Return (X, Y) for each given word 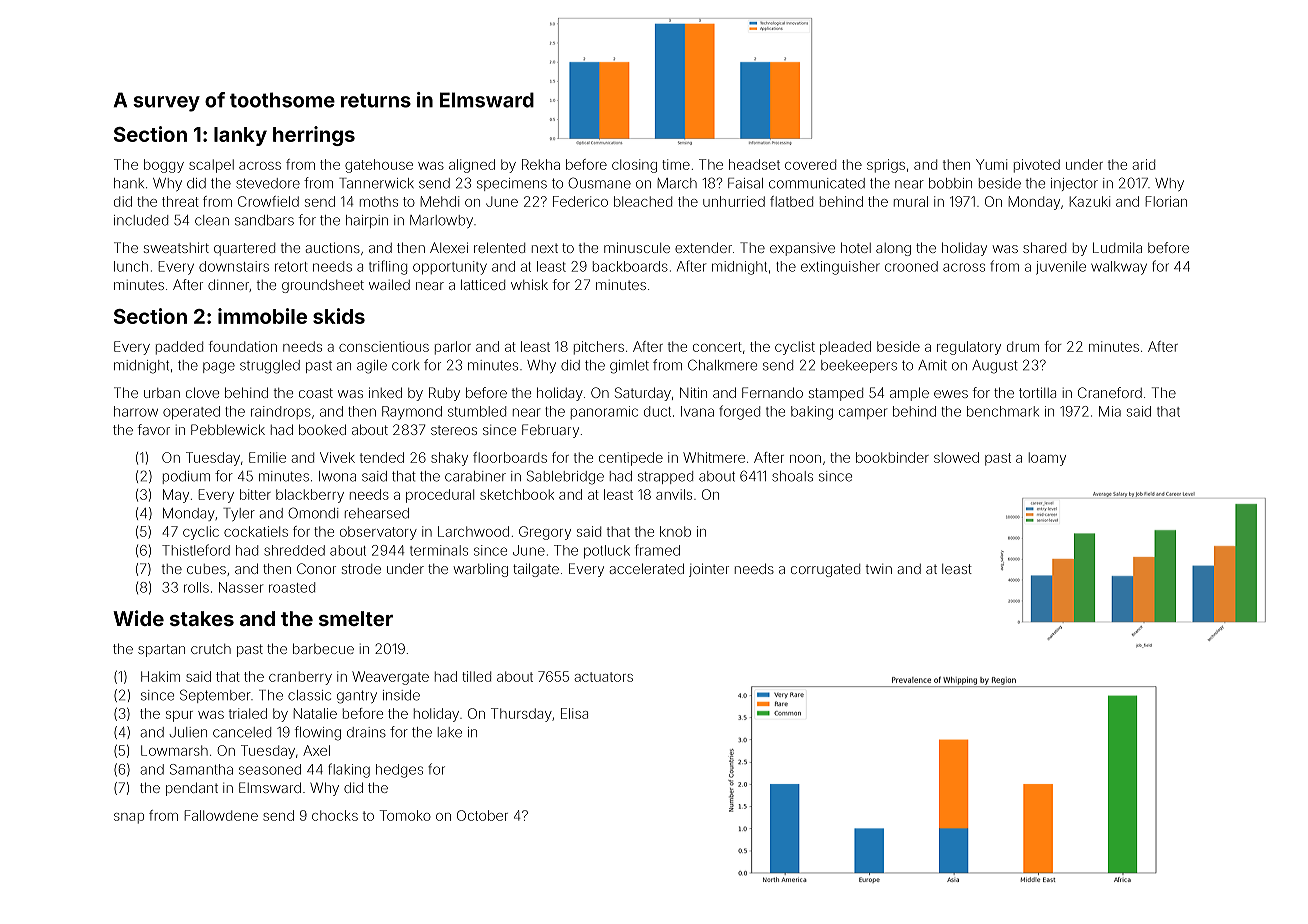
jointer (709, 570)
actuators (603, 677)
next (545, 248)
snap (129, 818)
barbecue (323, 648)
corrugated (825, 570)
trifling (388, 267)
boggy (164, 166)
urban (162, 393)
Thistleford (196, 550)
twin (879, 569)
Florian (1166, 201)
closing (634, 166)
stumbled (477, 411)
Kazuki (1090, 201)
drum (1023, 346)
